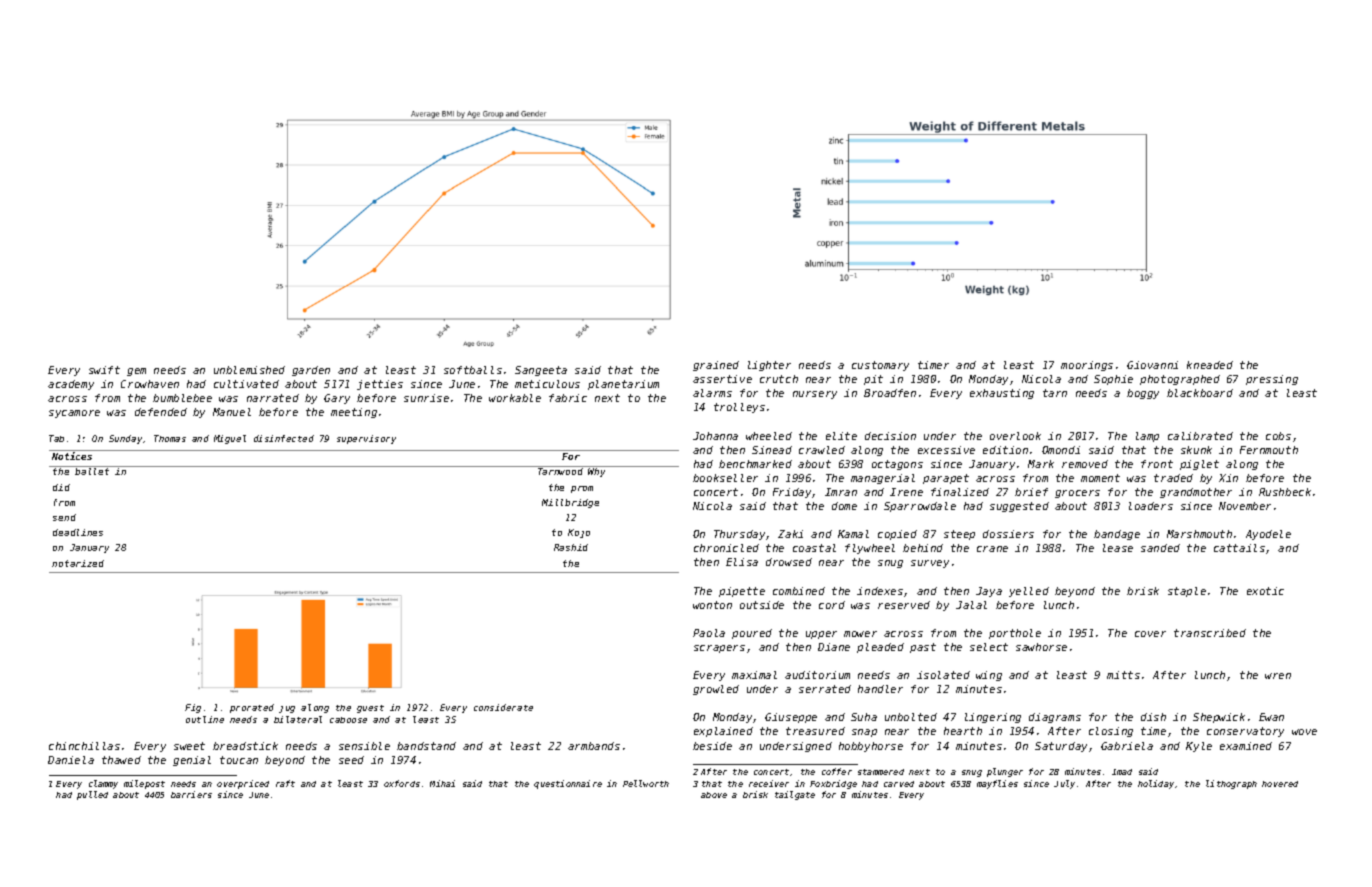  I want to click on Millbridge, so click(570, 503).
